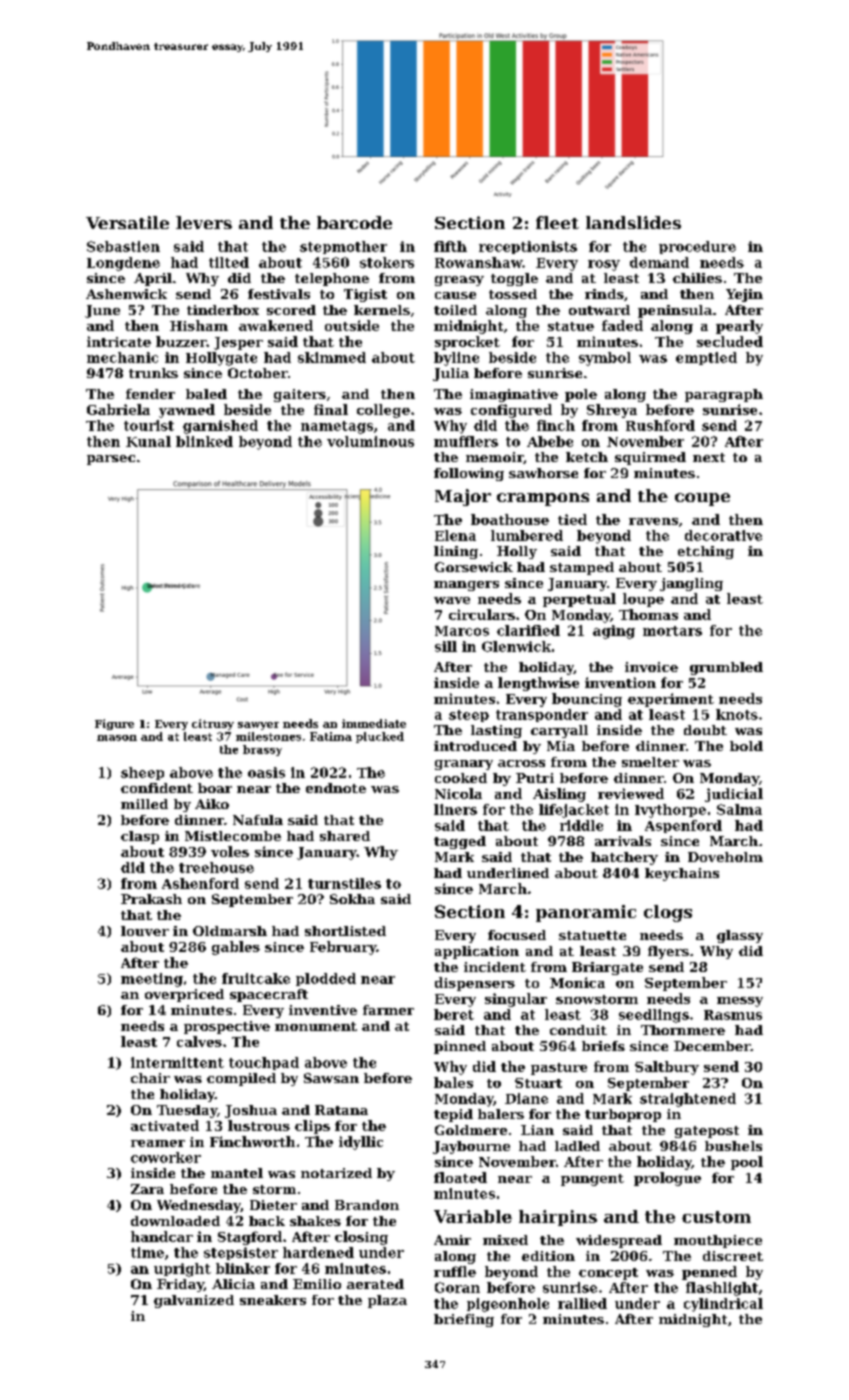 This screenshot has width=849, height=1400. What do you see at coordinates (111, 460) in the screenshot?
I see `parsec` at bounding box center [111, 460].
